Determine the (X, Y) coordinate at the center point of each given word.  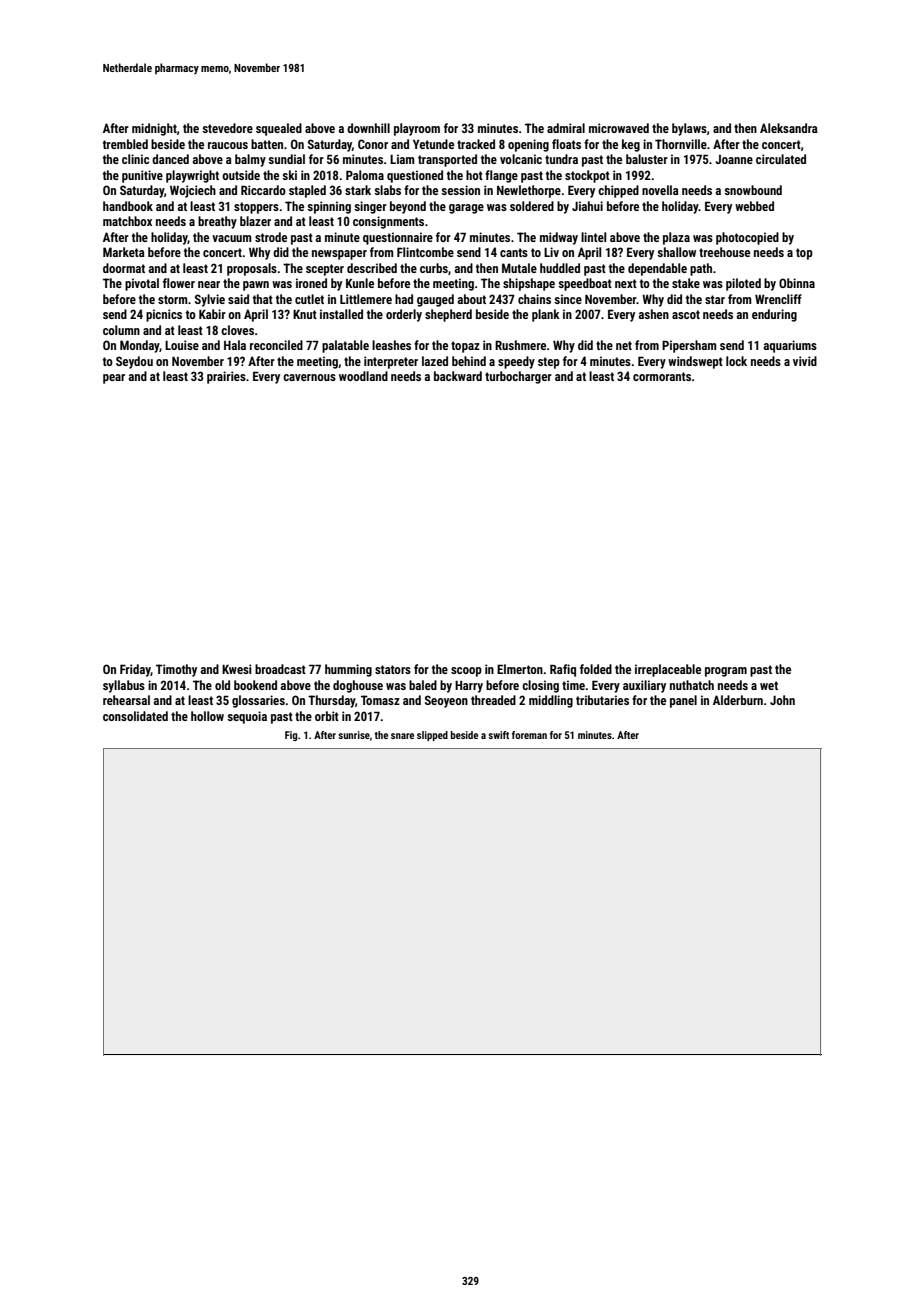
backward (458, 376)
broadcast (280, 669)
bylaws (689, 129)
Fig (291, 736)
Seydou (134, 362)
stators (393, 669)
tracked (476, 144)
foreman (529, 735)
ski (289, 175)
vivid (805, 361)
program (726, 672)
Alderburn (738, 700)
